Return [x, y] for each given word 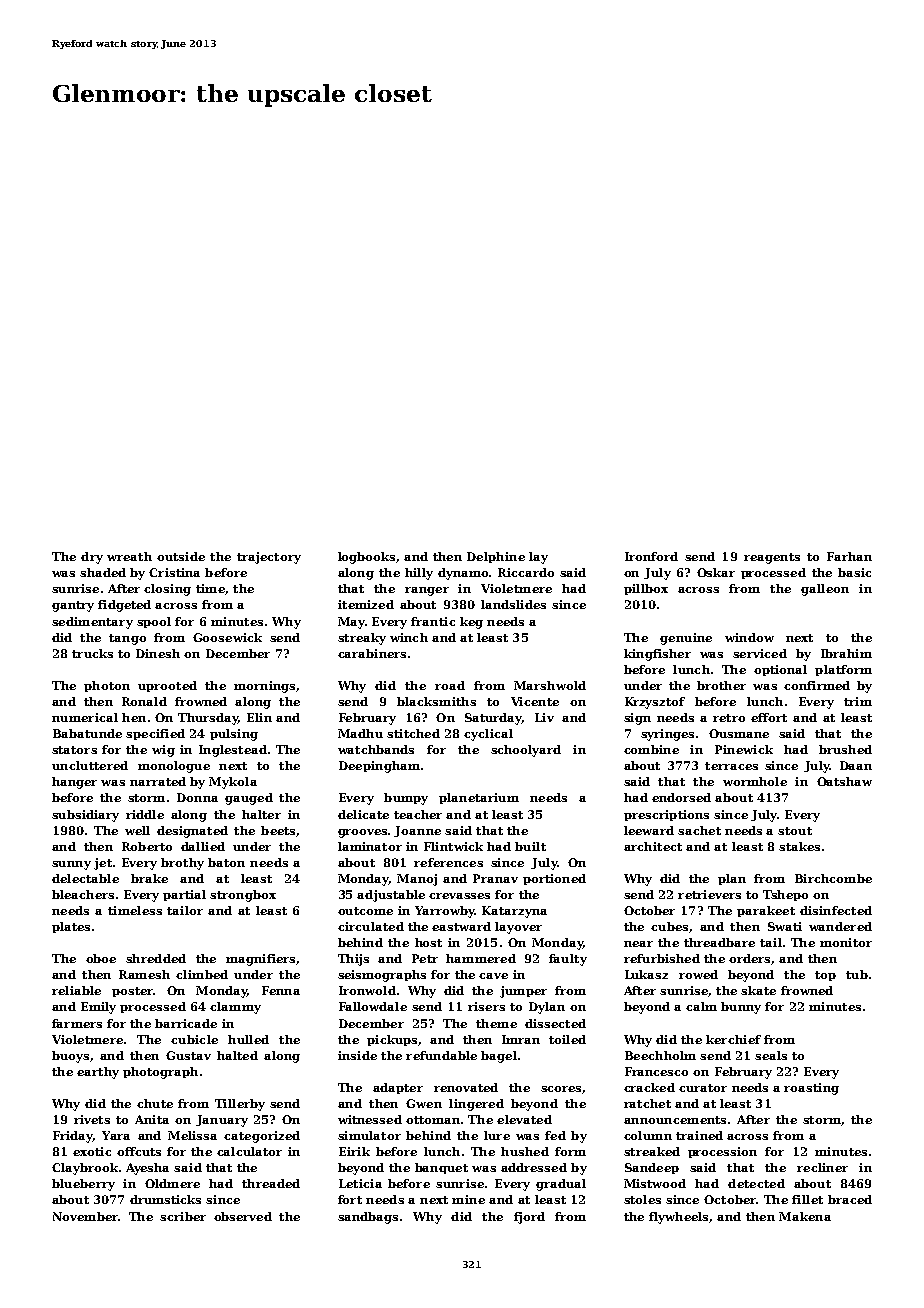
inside [357, 1055]
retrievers [709, 894]
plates [71, 927]
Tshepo [785, 895]
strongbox [243, 896]
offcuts [139, 1151]
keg [471, 623]
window [749, 637]
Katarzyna [514, 912]
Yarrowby [445, 912]
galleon [825, 590]
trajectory [269, 558]
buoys [70, 1057]
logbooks [366, 558]
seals [771, 1055]
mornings [264, 687]
